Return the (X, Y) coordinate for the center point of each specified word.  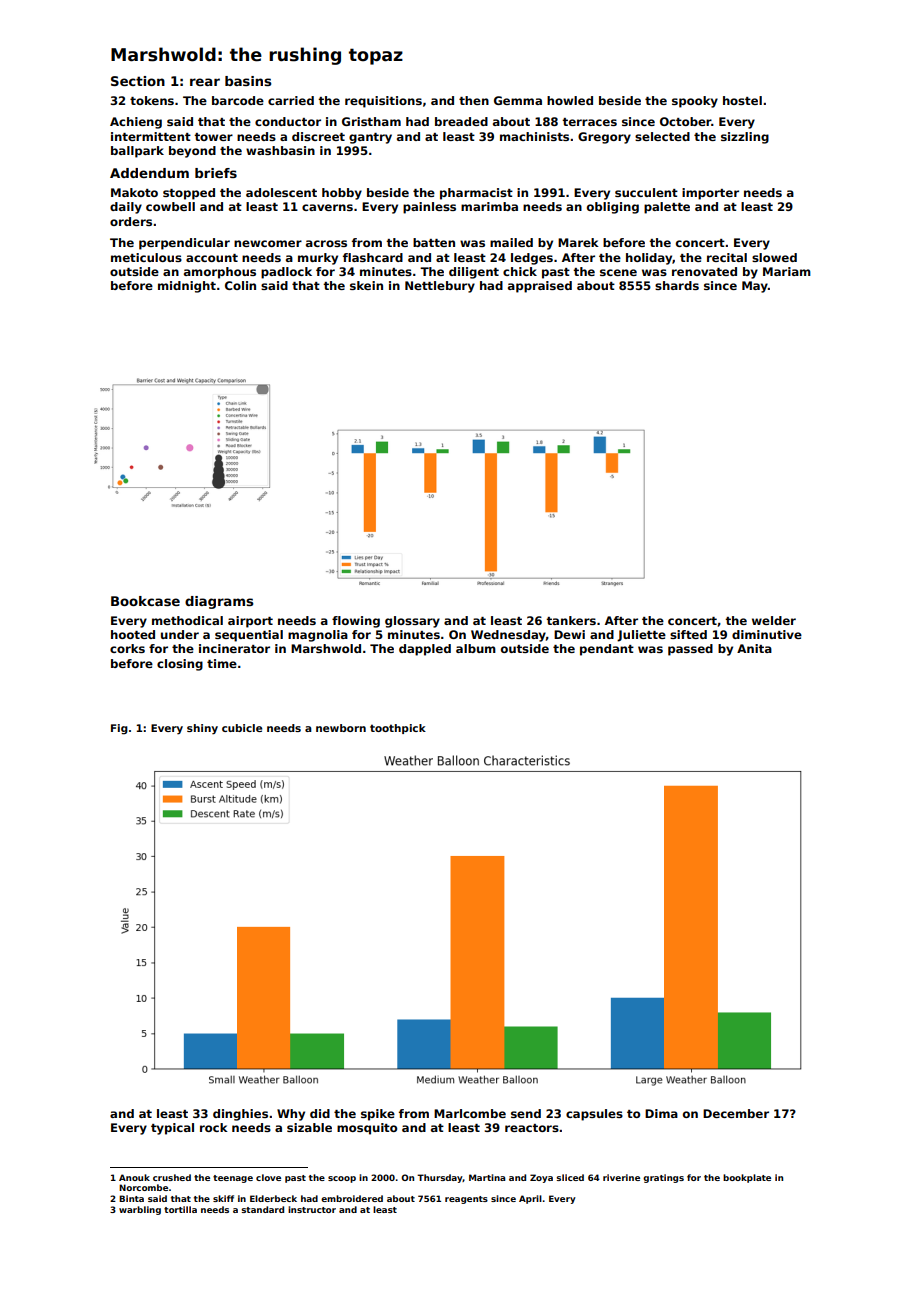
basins (248, 81)
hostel (742, 100)
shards (677, 285)
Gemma (518, 100)
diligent (474, 273)
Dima (661, 1113)
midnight (187, 287)
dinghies (240, 1115)
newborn (341, 728)
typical (172, 1129)
